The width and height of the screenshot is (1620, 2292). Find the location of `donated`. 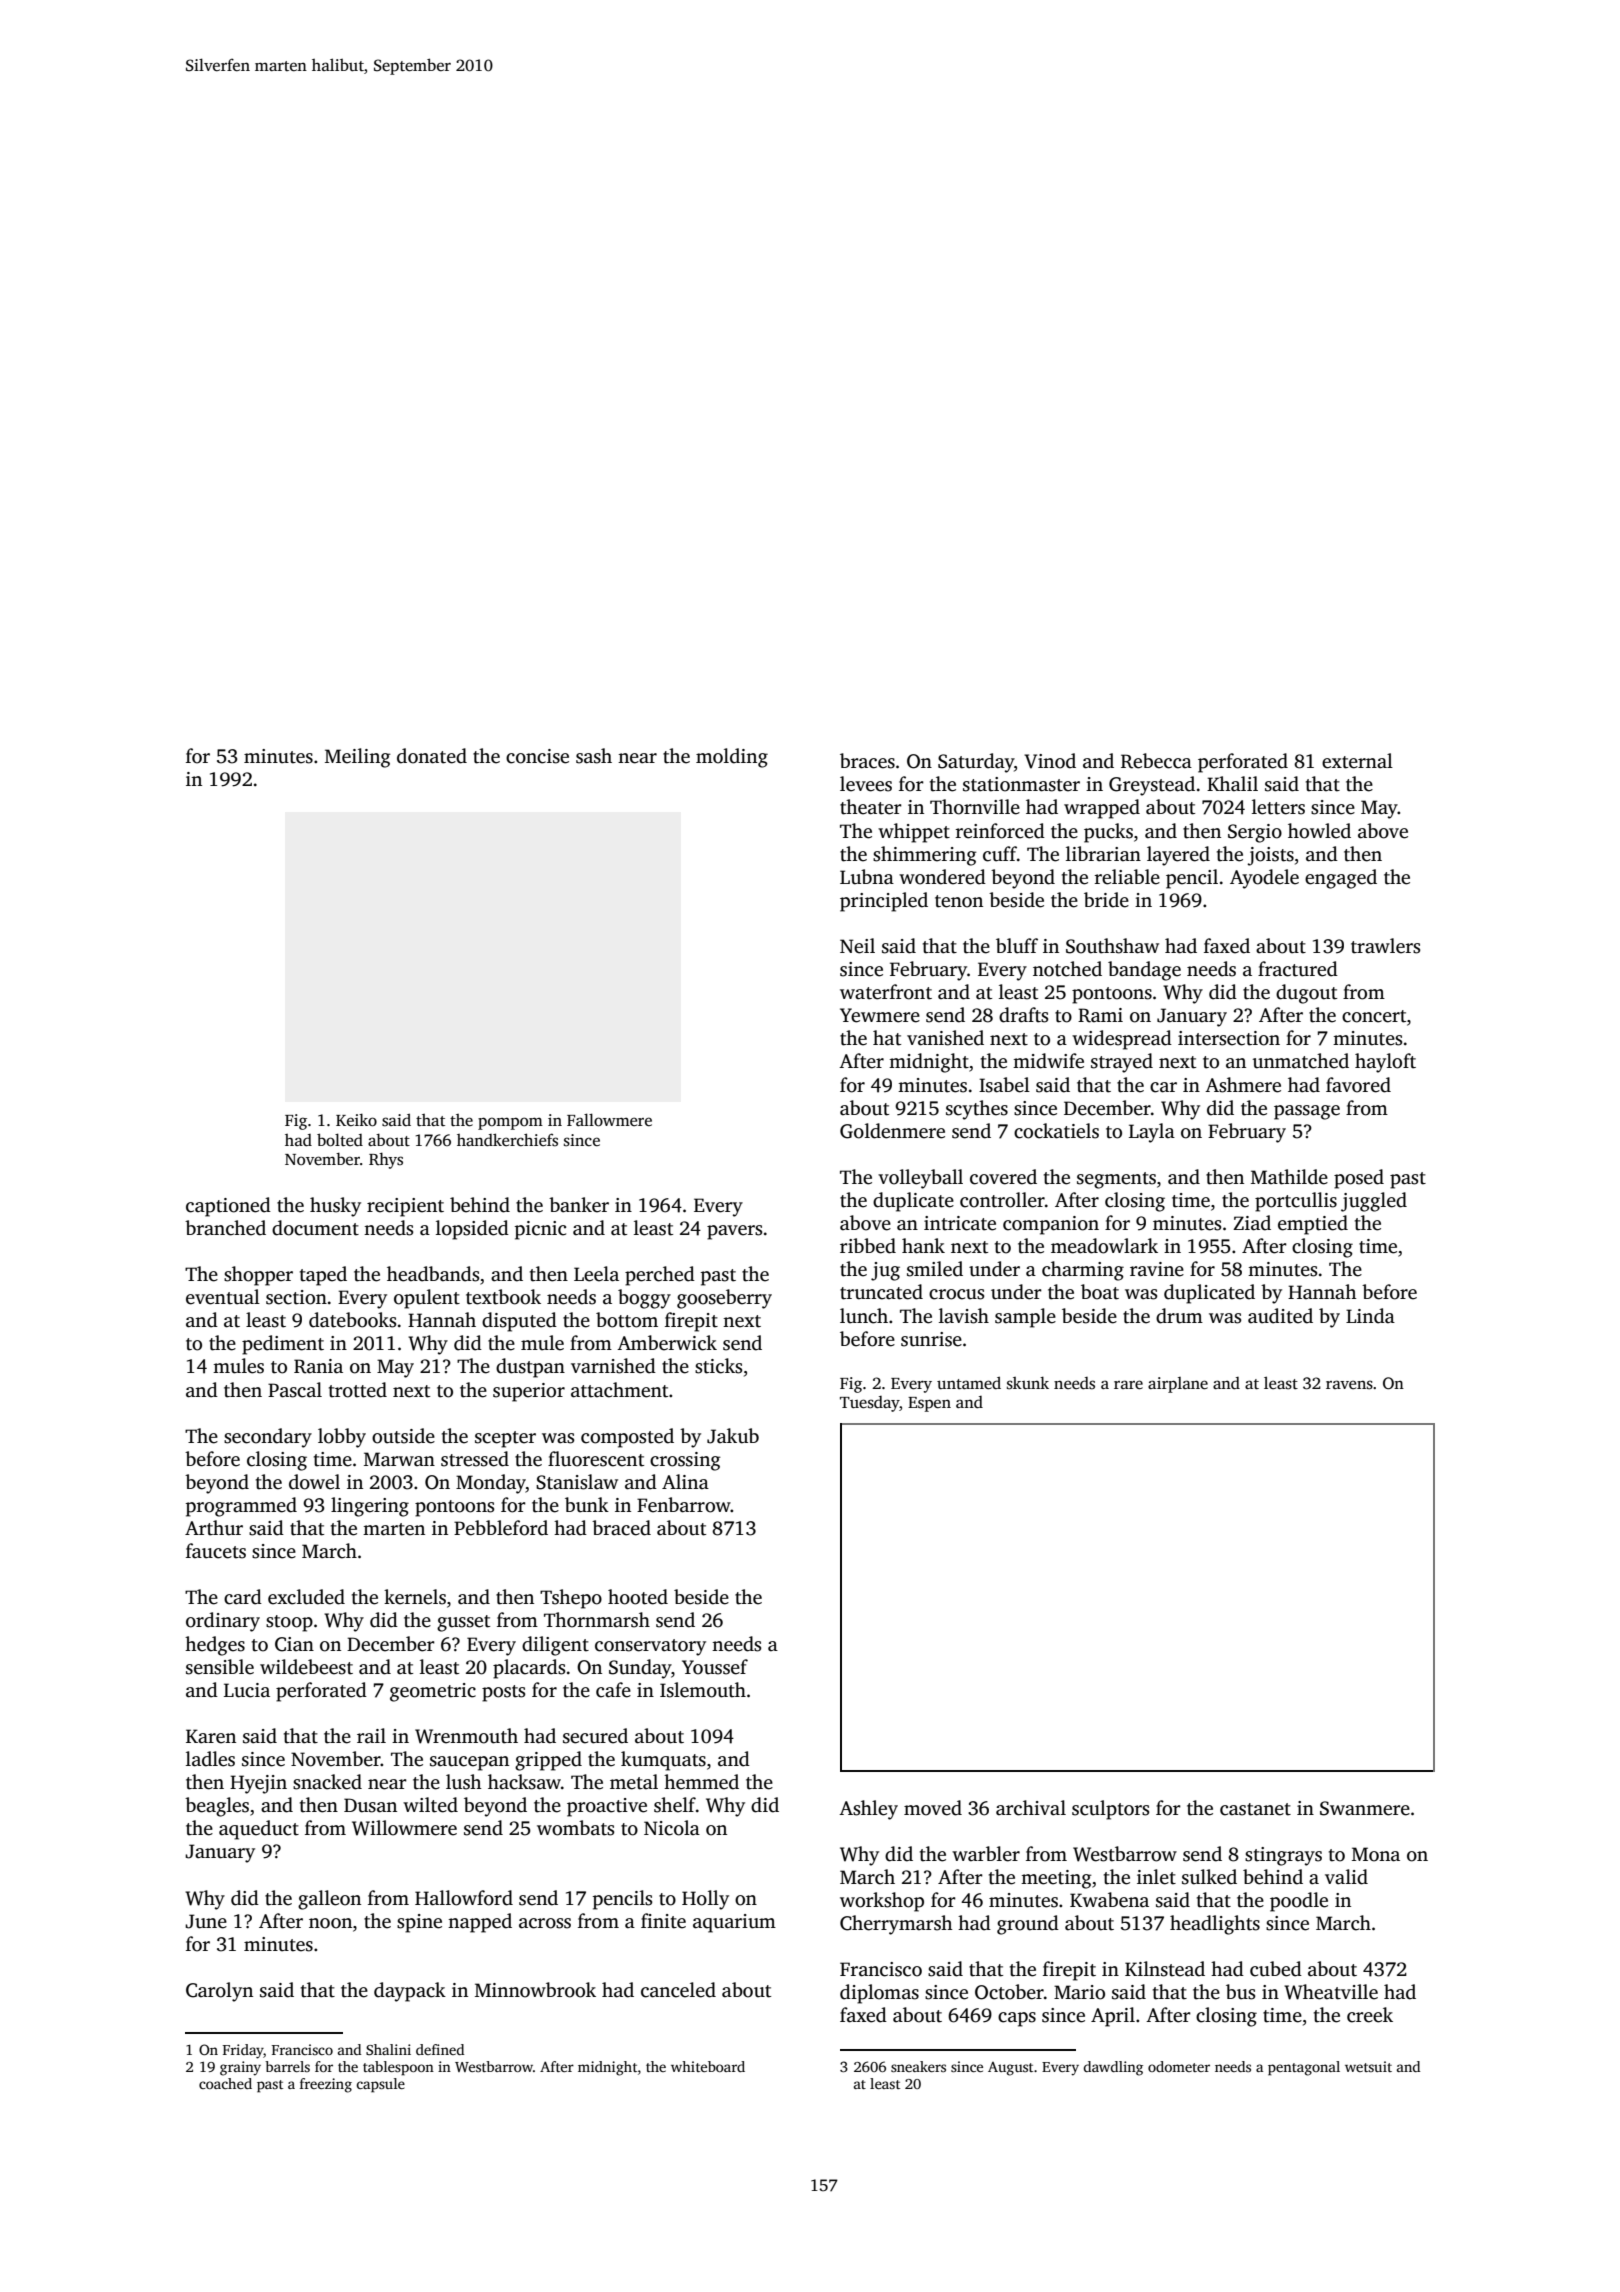

donated is located at coordinates (432, 756).
